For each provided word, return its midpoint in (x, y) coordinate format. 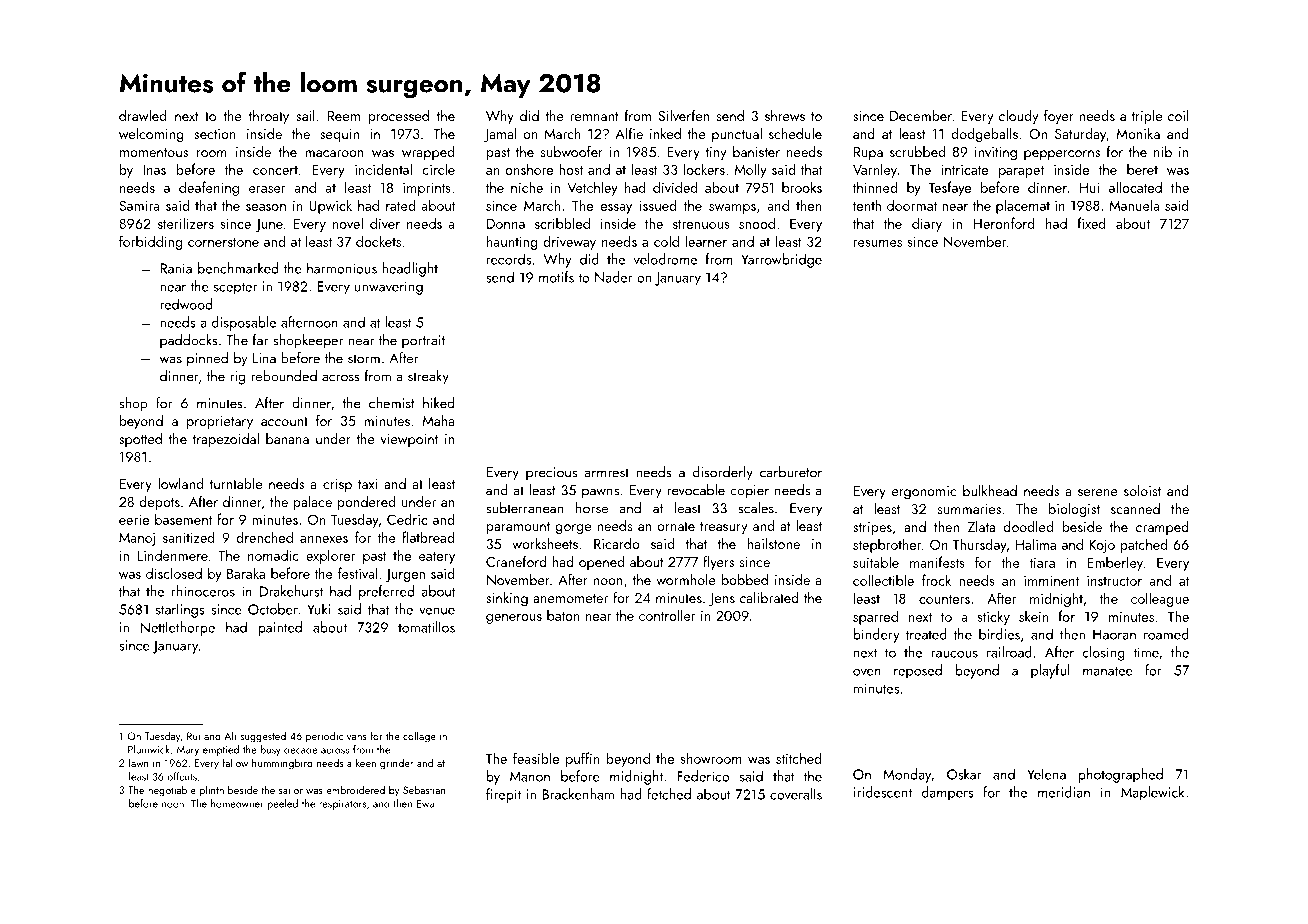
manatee (1108, 671)
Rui (193, 736)
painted (280, 628)
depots (160, 503)
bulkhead (990, 490)
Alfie (629, 133)
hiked (438, 403)
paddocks (189, 341)
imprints (427, 189)
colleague (1160, 599)
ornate (676, 526)
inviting (996, 154)
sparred (875, 617)
